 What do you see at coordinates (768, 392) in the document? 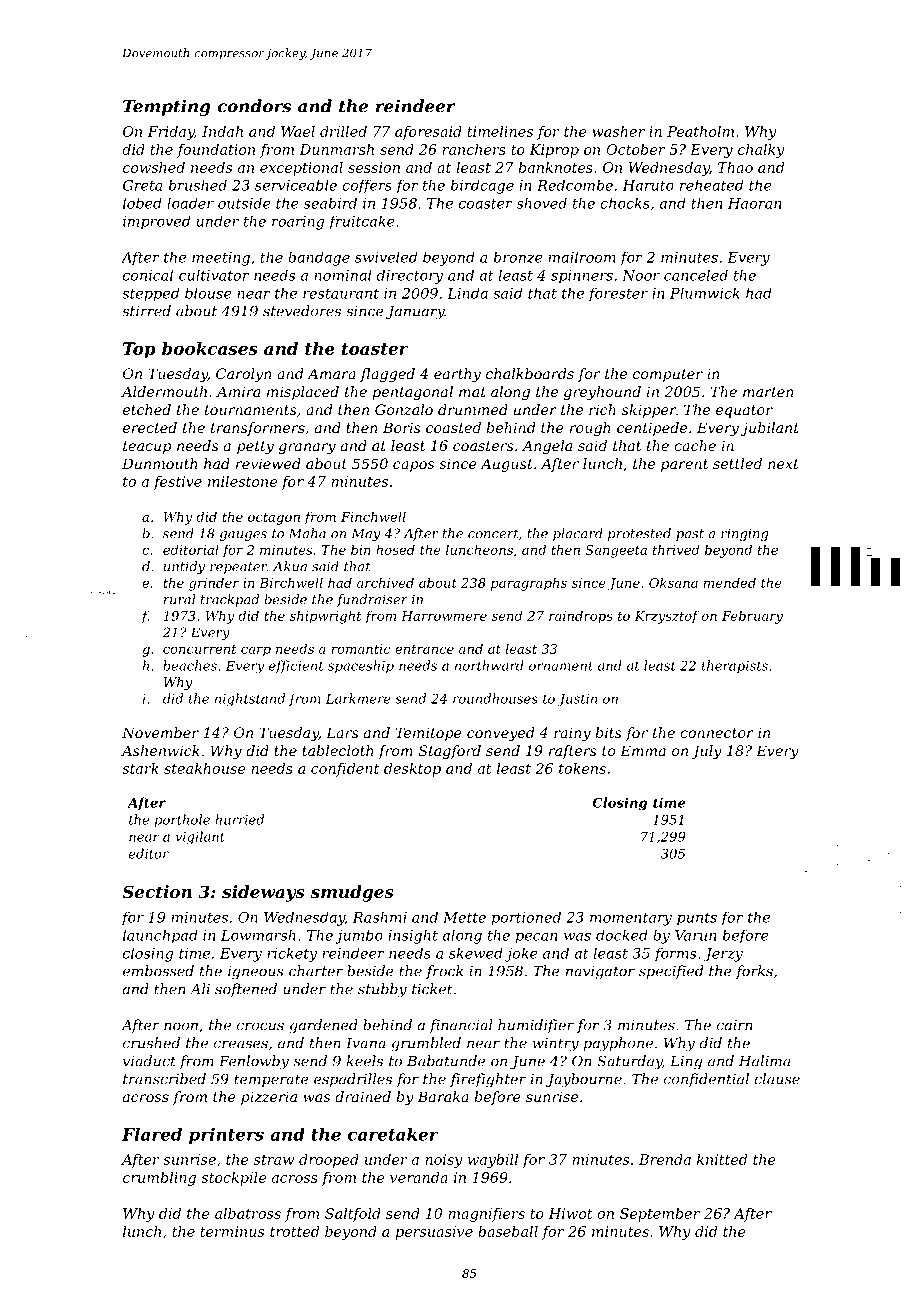
I see `marten` at bounding box center [768, 392].
